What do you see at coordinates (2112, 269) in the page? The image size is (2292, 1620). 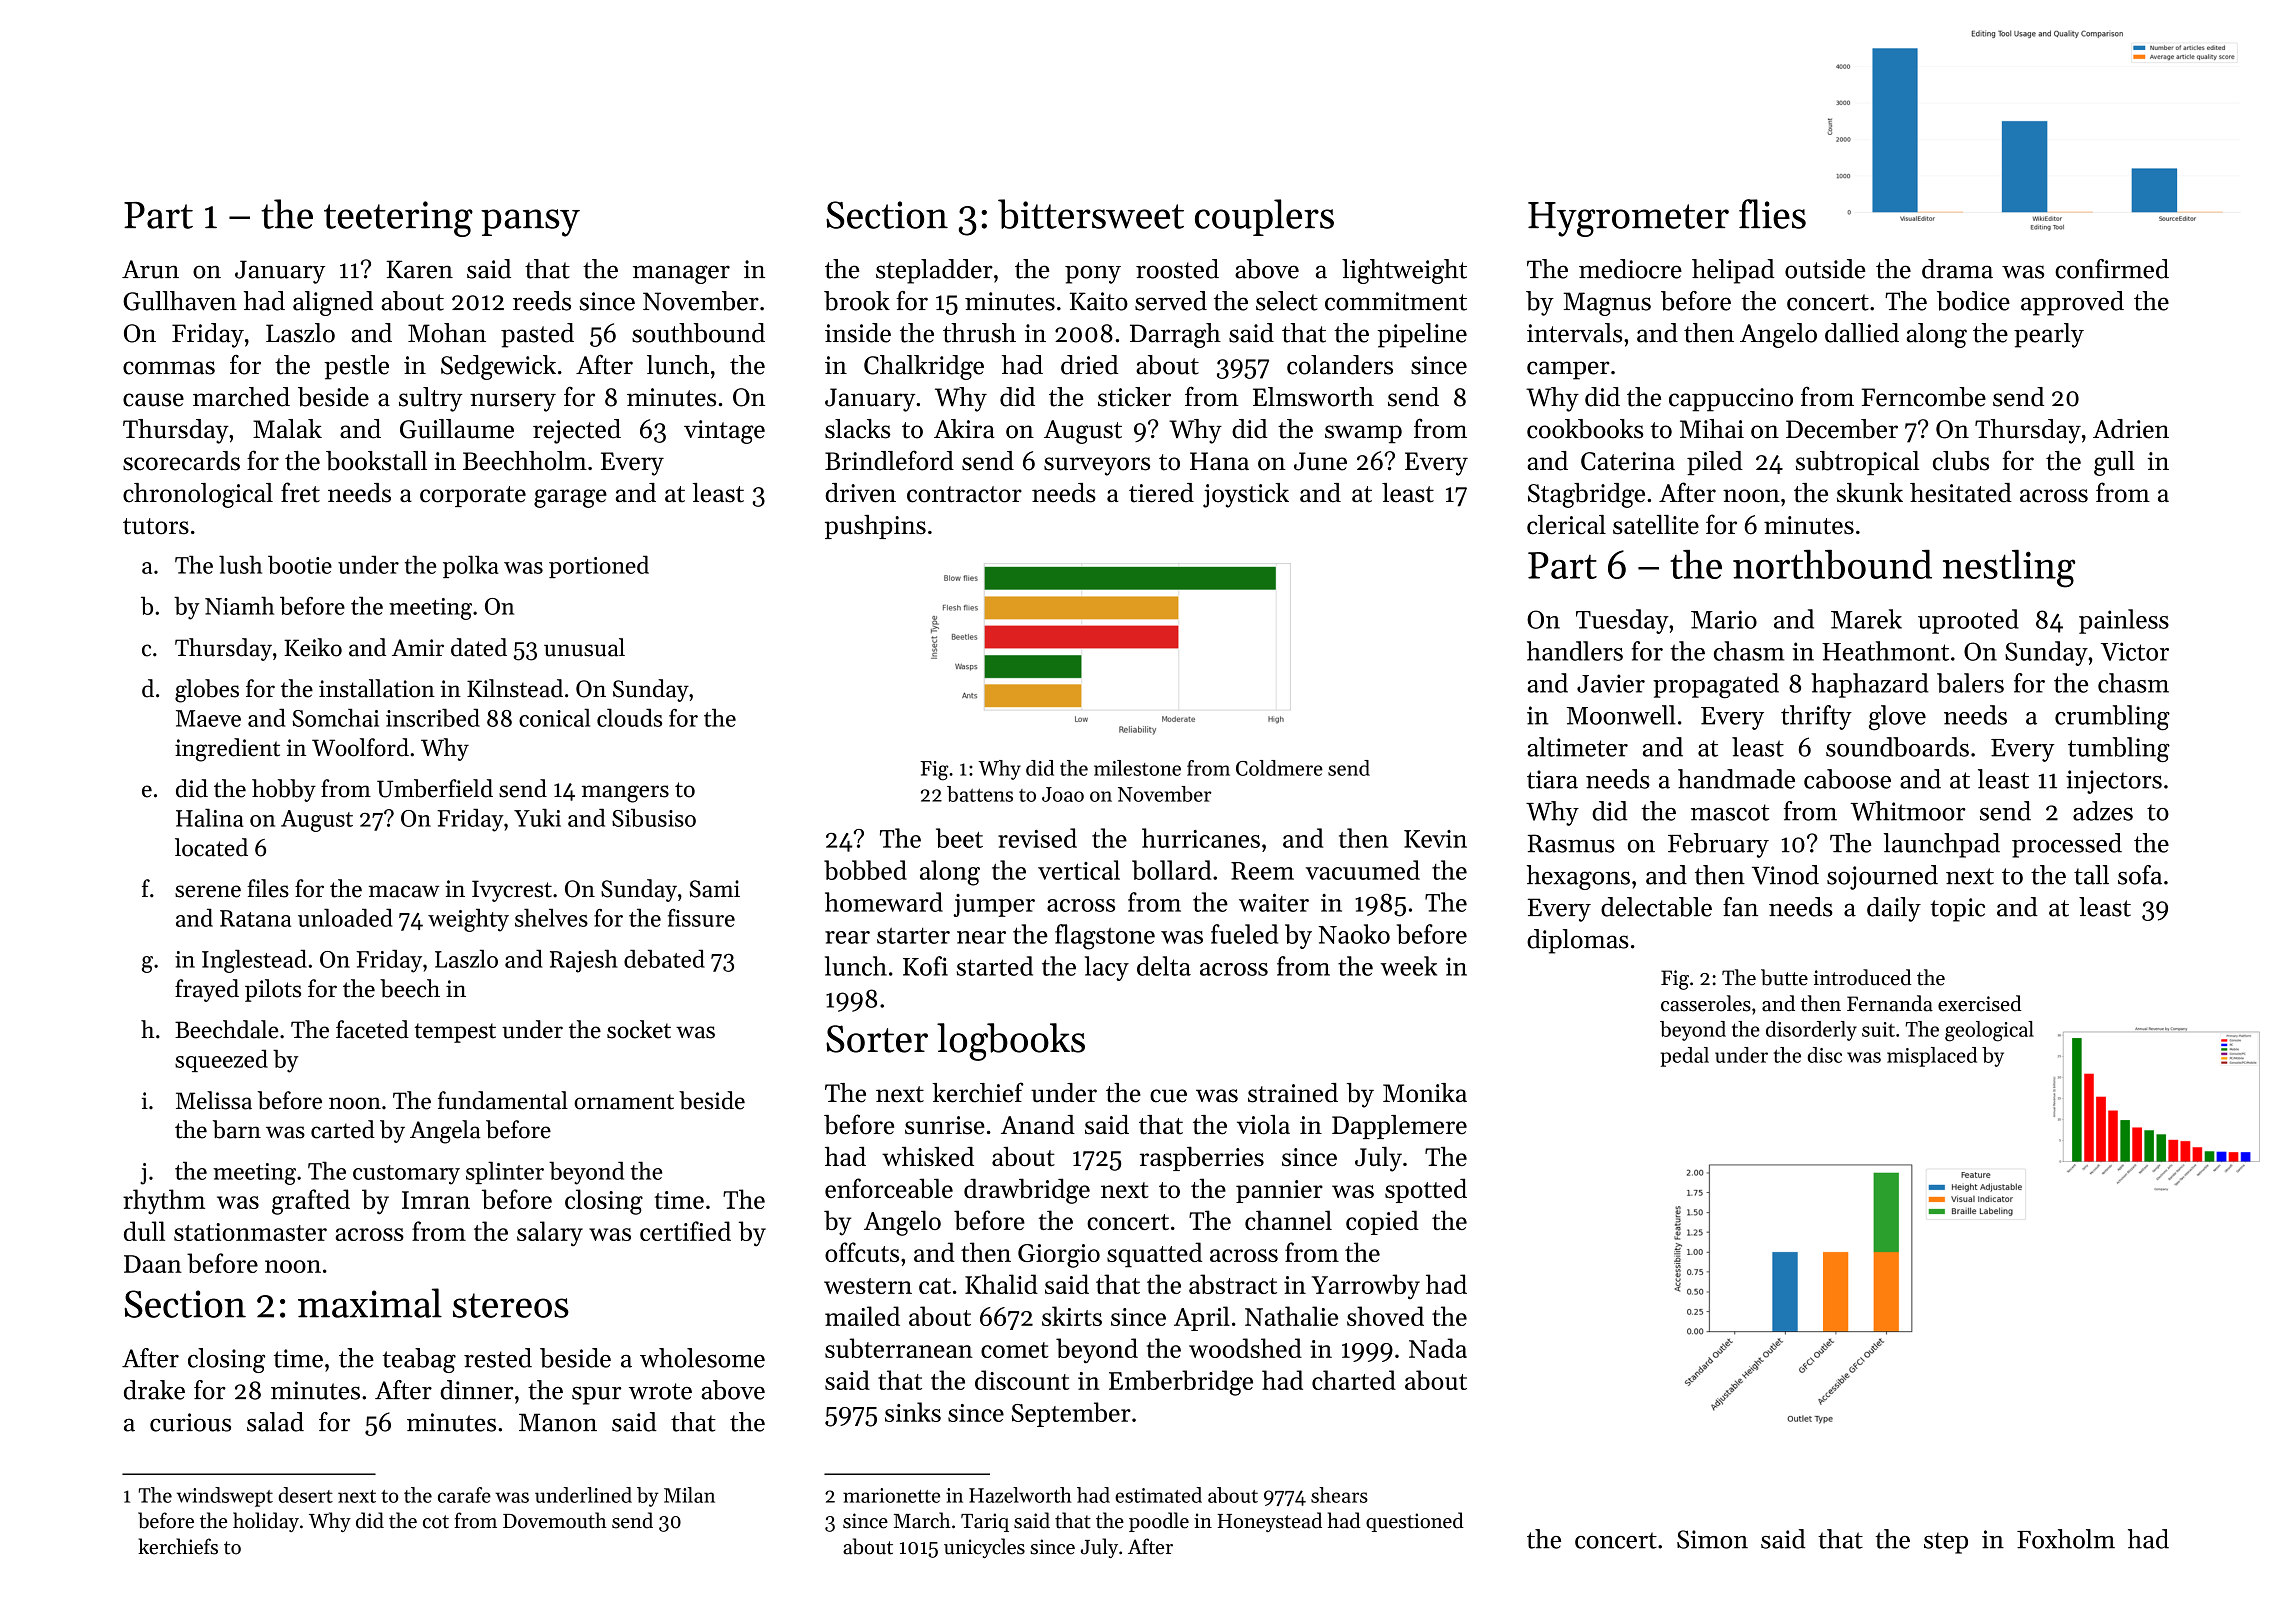 I see `confirmed` at bounding box center [2112, 269].
